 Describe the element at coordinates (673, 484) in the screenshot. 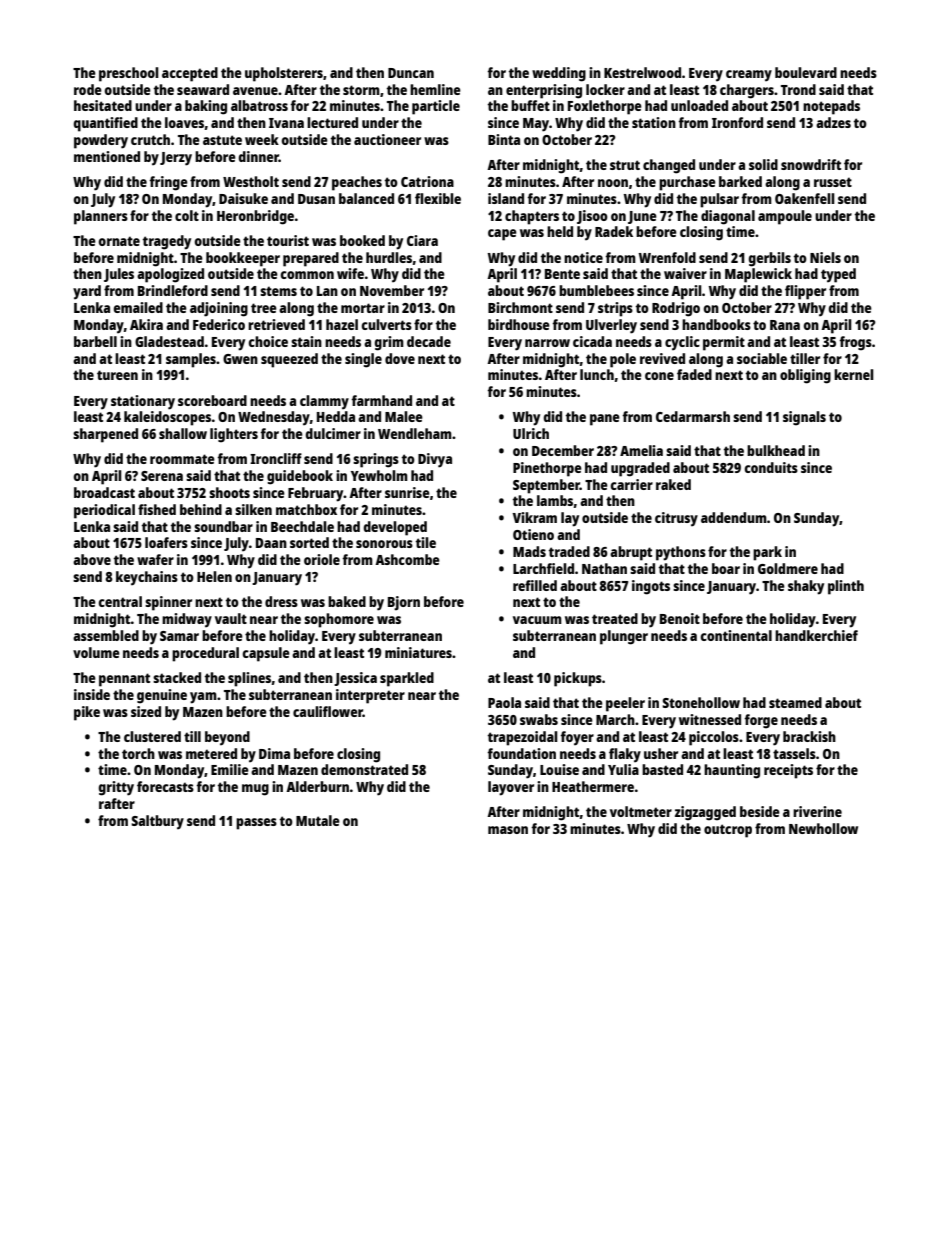

I see `raked` at that location.
